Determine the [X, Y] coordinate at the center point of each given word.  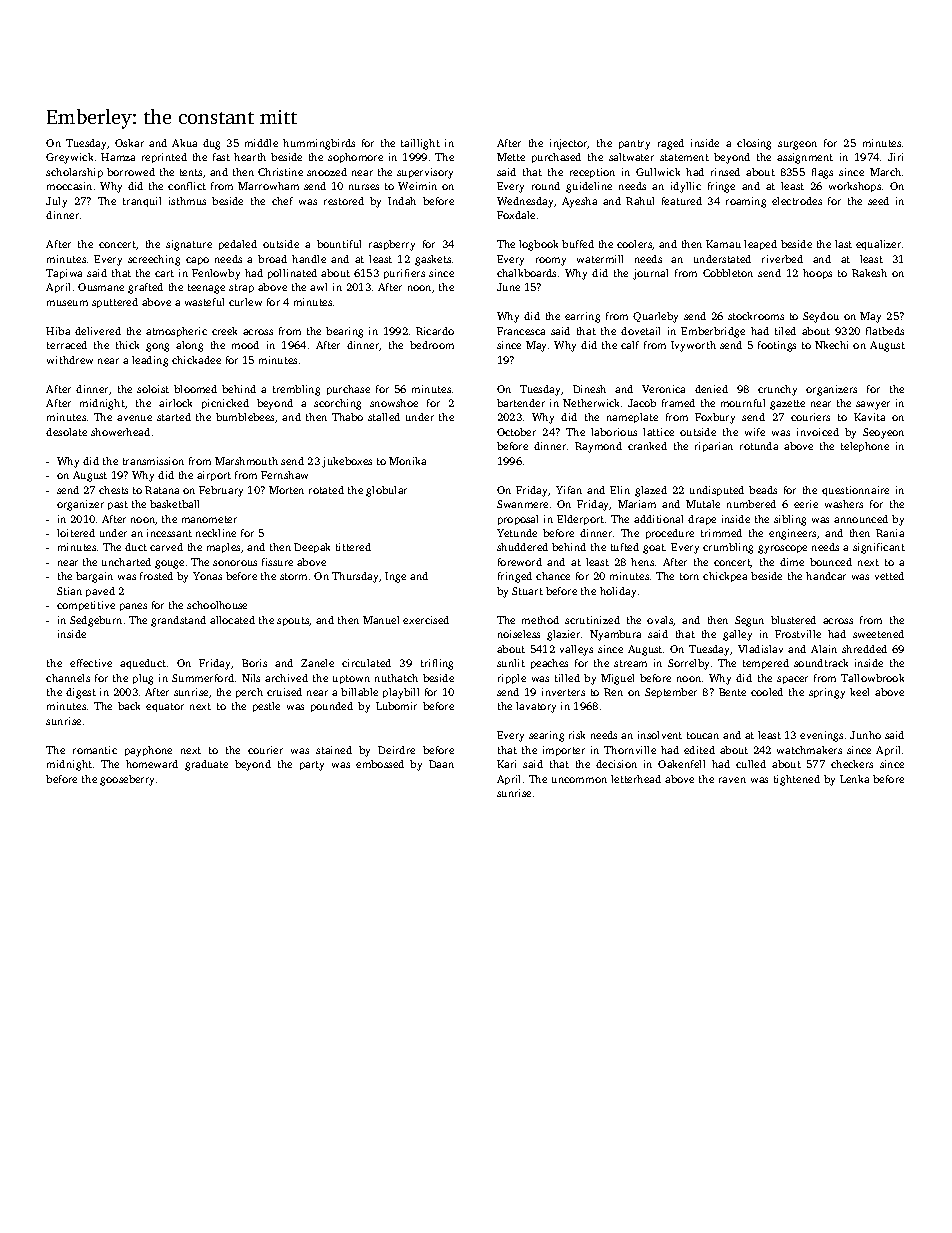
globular [386, 491]
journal [650, 274]
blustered [793, 620]
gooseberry [127, 780]
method [540, 620]
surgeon [797, 145]
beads [763, 490]
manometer [209, 519]
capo [197, 261]
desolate [66, 432]
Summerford [203, 678]
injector [569, 144]
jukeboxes [347, 462]
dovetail [640, 331]
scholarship [74, 173]
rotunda [759, 446]
